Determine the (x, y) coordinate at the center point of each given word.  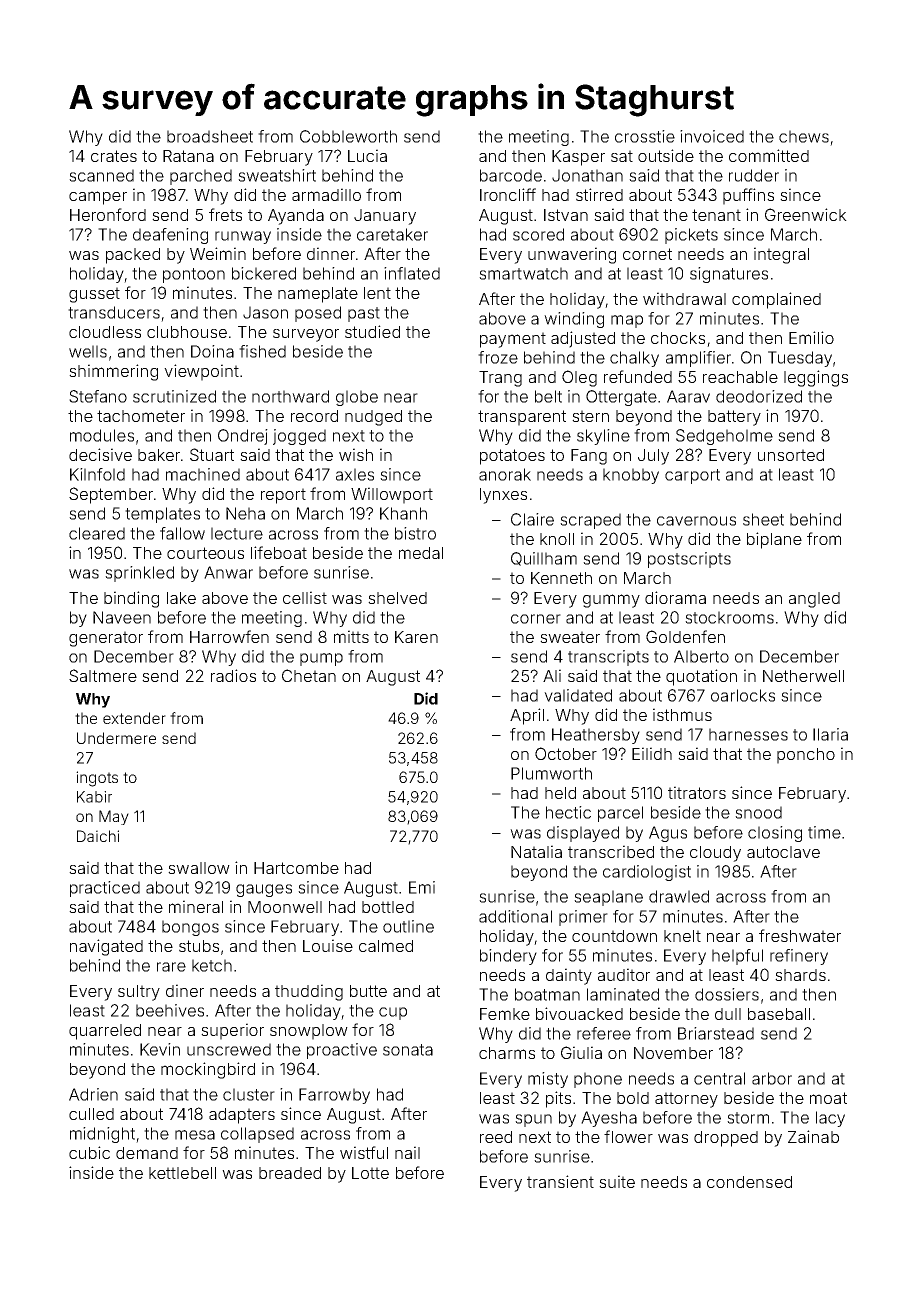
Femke (505, 1014)
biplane (774, 540)
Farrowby (334, 1096)
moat (828, 1098)
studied (372, 331)
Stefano (98, 396)
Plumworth (551, 773)
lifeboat (279, 552)
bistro (415, 533)
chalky (634, 359)
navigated (106, 947)
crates (114, 156)
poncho (806, 756)
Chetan (309, 675)
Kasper (578, 158)
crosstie (645, 136)
